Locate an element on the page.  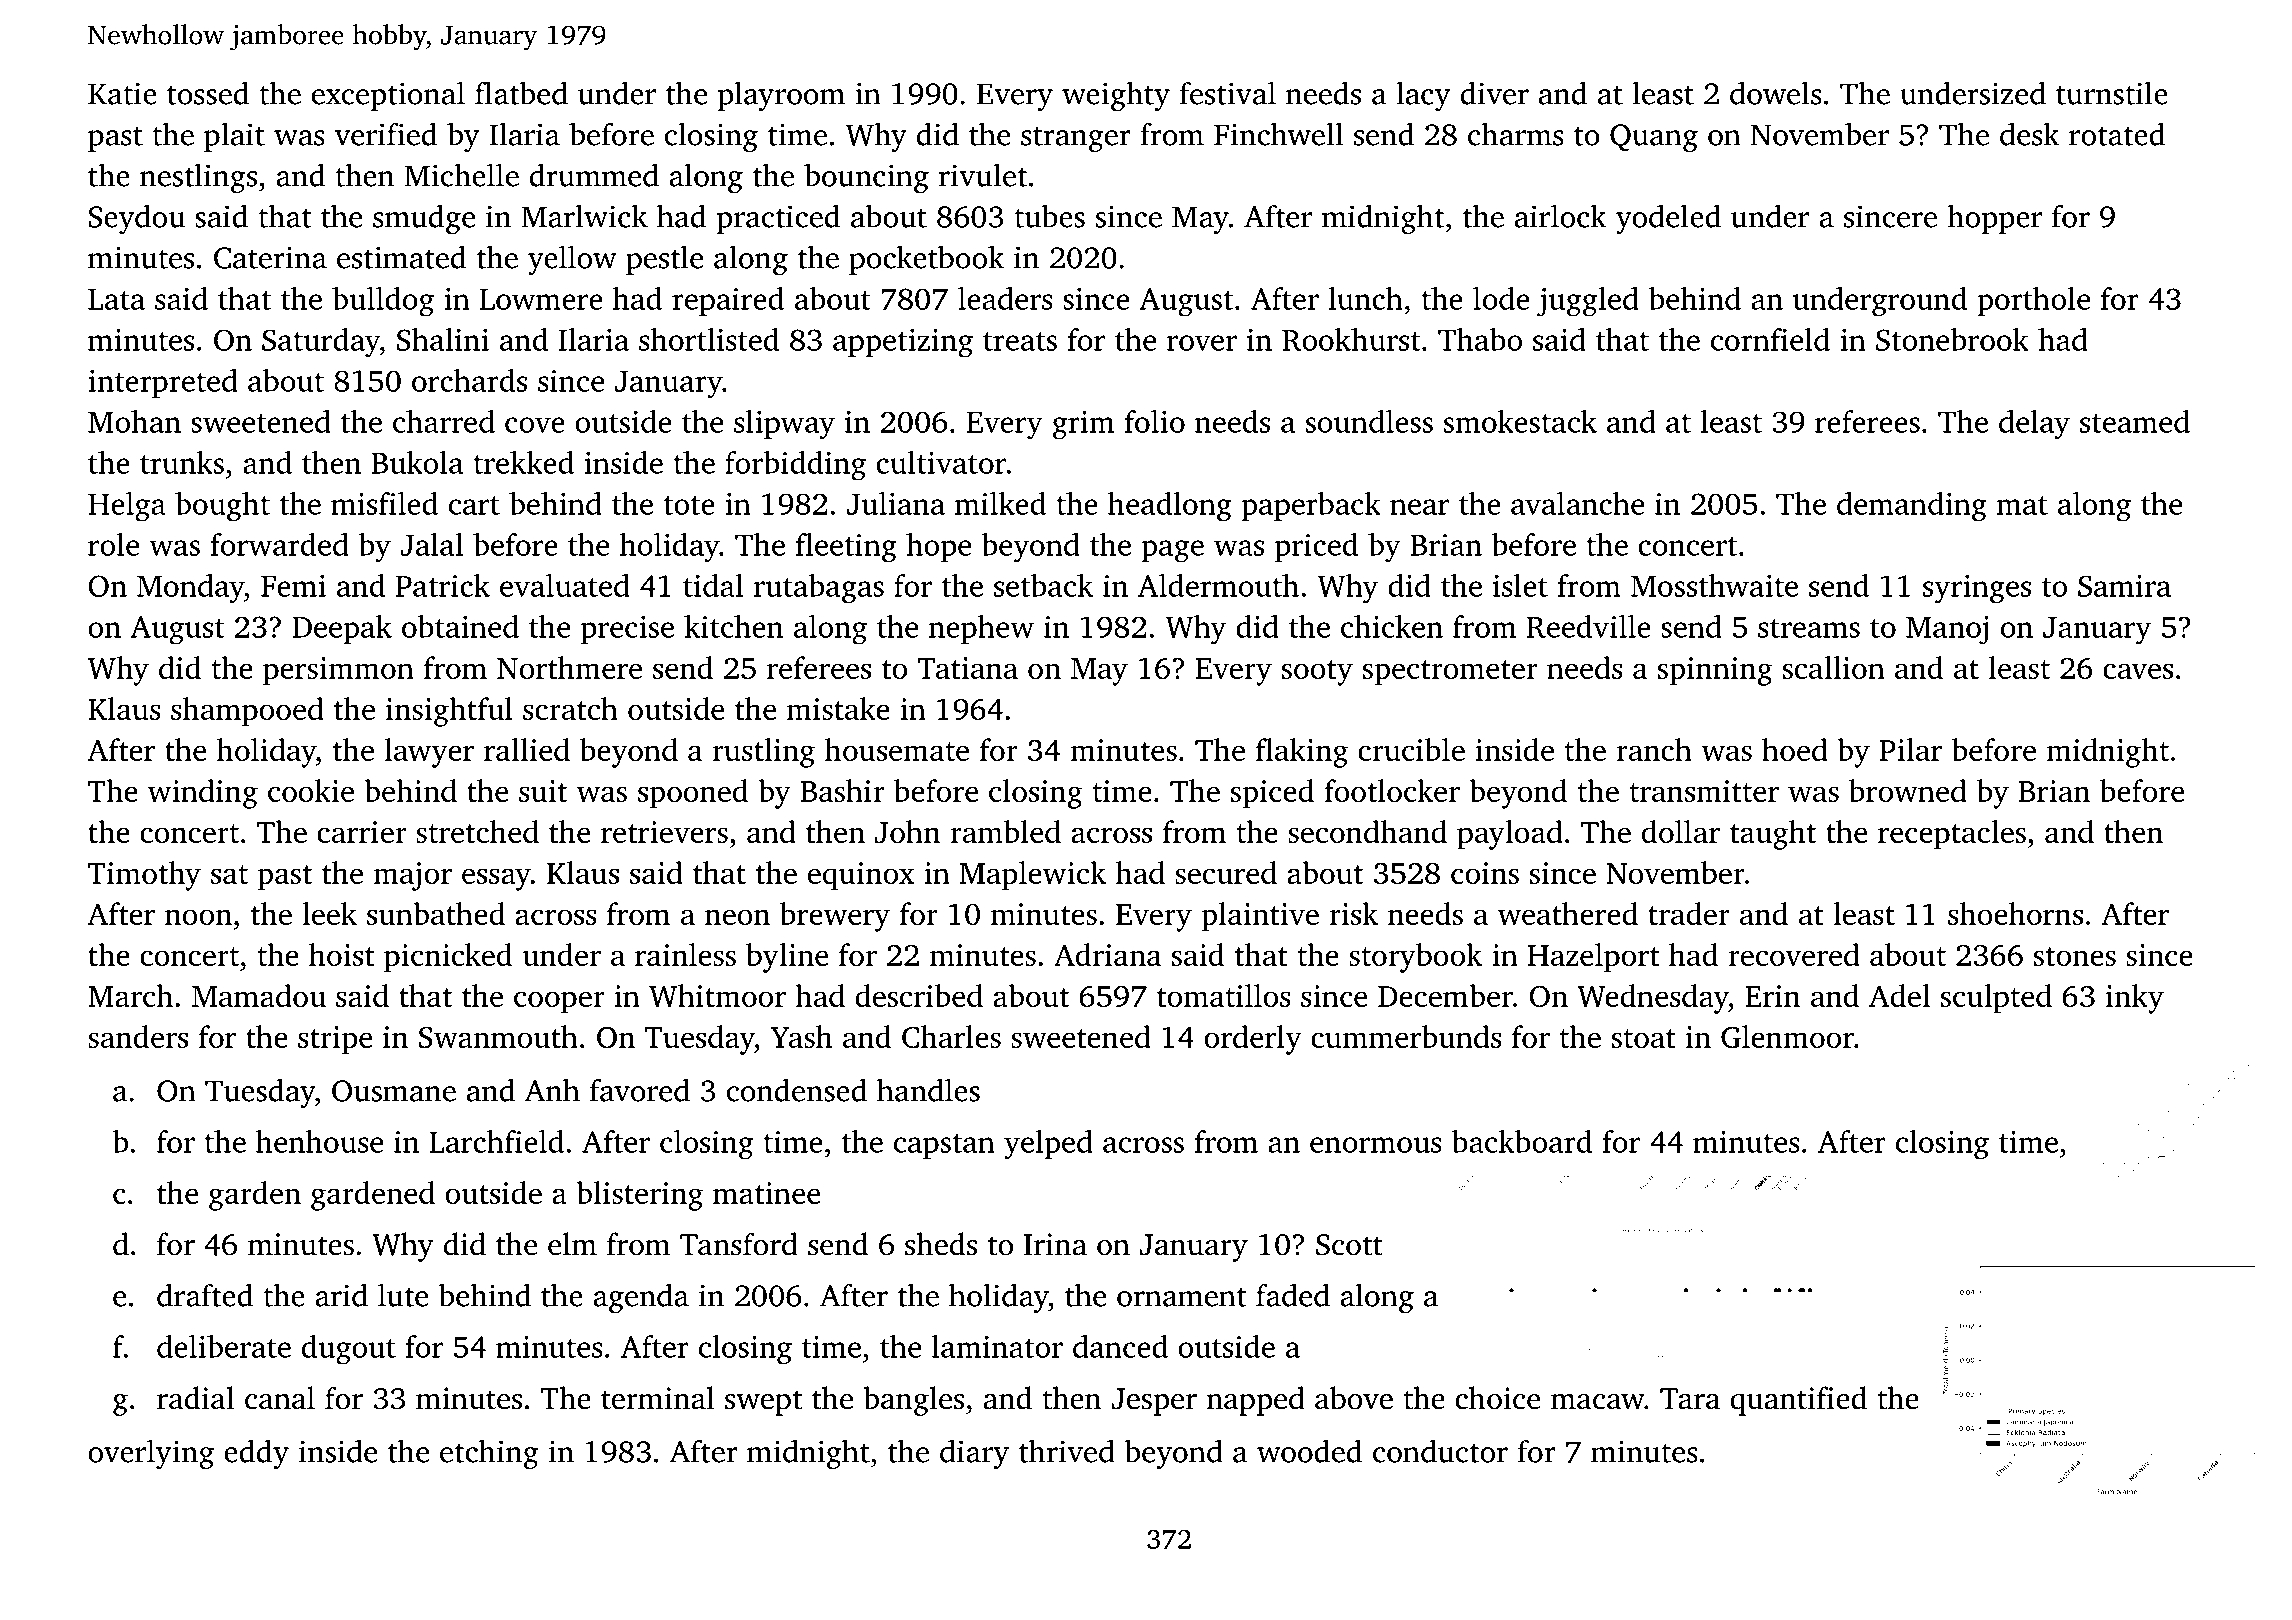
inky is located at coordinates (2135, 999).
